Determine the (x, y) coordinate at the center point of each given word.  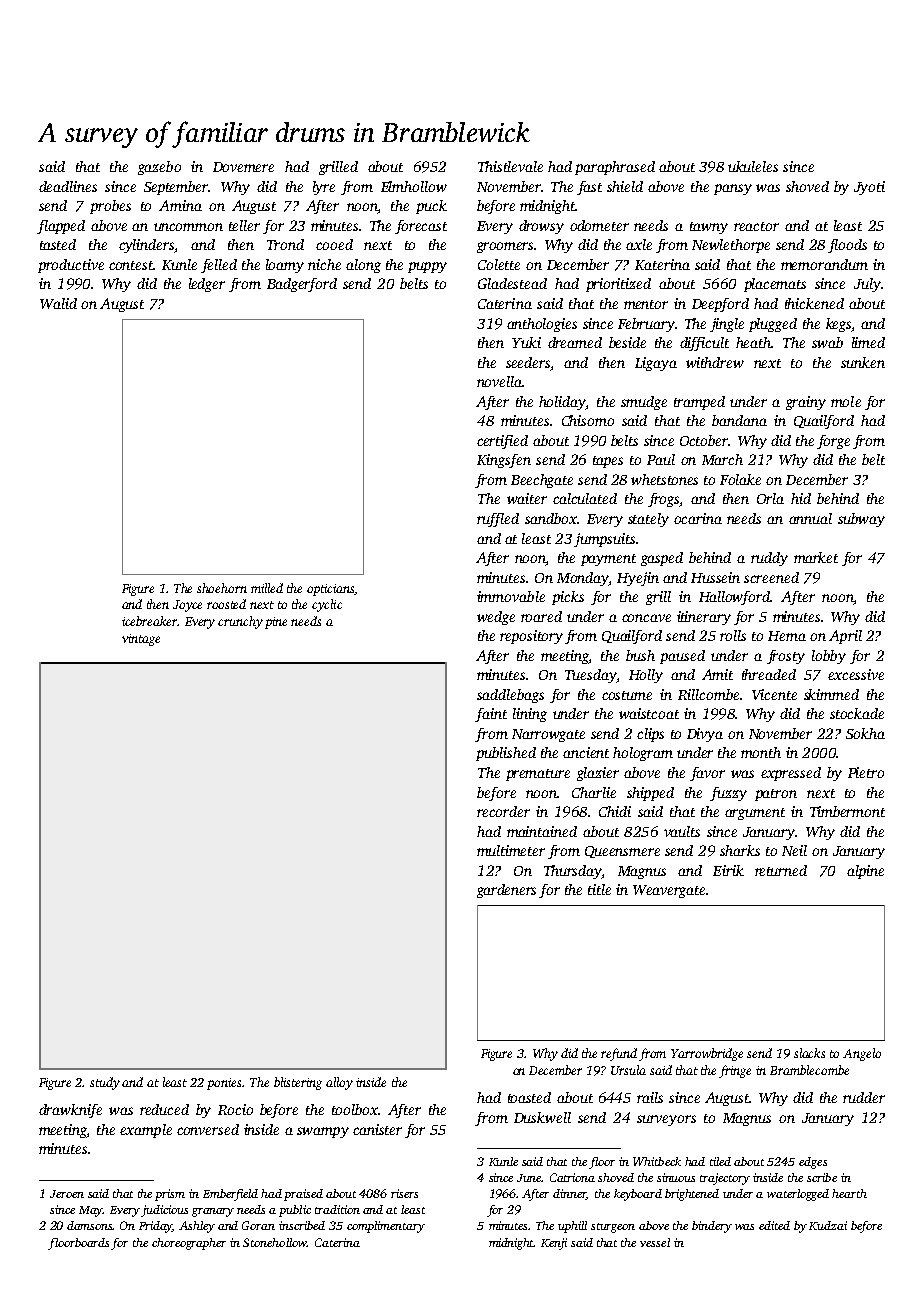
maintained (542, 831)
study (105, 1083)
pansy (733, 189)
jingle (727, 325)
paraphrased (615, 168)
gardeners (506, 891)
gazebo (159, 168)
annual (810, 518)
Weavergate (669, 891)
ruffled (498, 520)
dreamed (575, 342)
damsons (90, 1225)
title (599, 889)
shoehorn (222, 588)
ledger (207, 285)
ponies (225, 1084)
